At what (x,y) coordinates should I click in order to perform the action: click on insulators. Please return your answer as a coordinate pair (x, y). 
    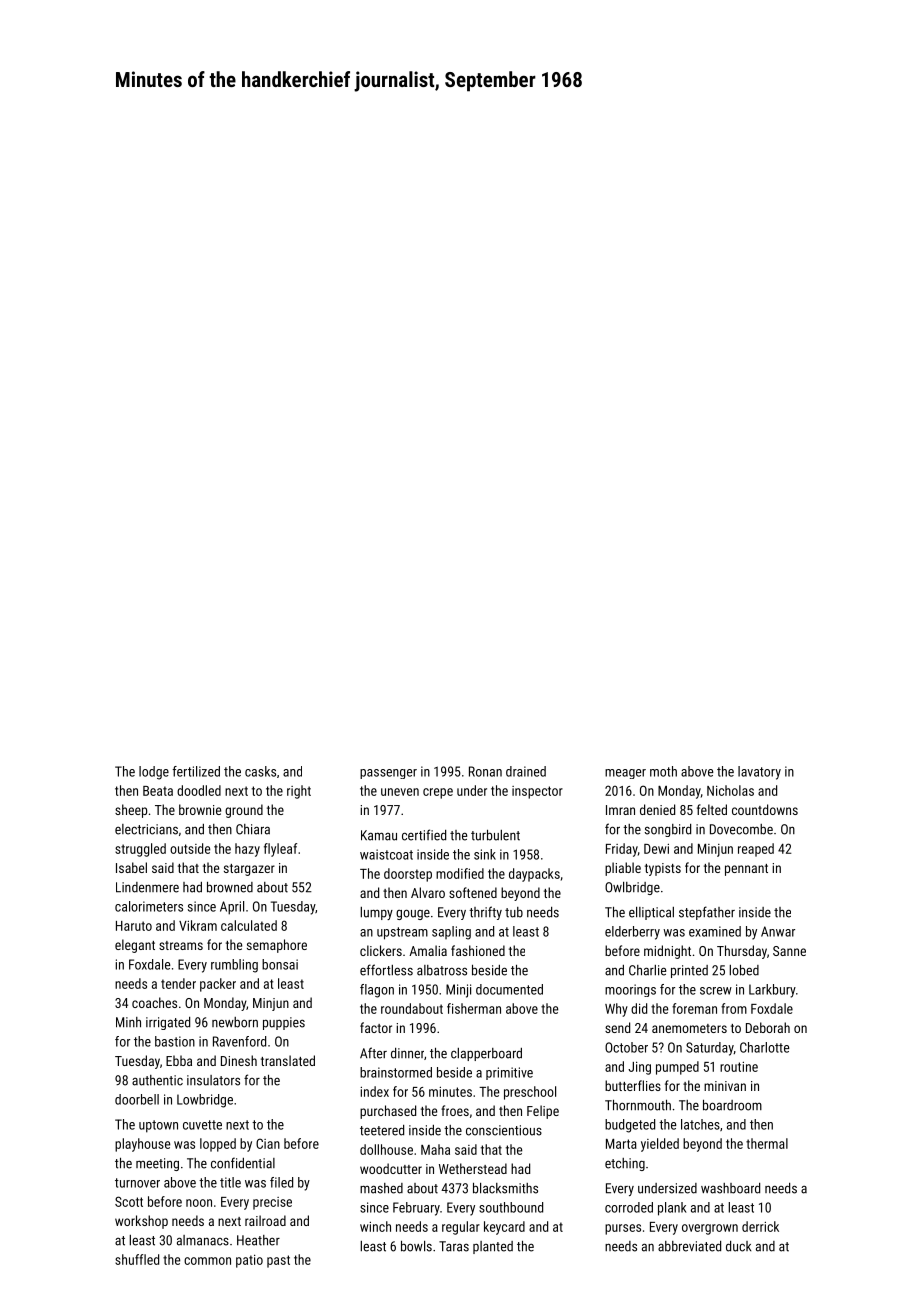
    Looking at the image, I should click on (213, 1080).
